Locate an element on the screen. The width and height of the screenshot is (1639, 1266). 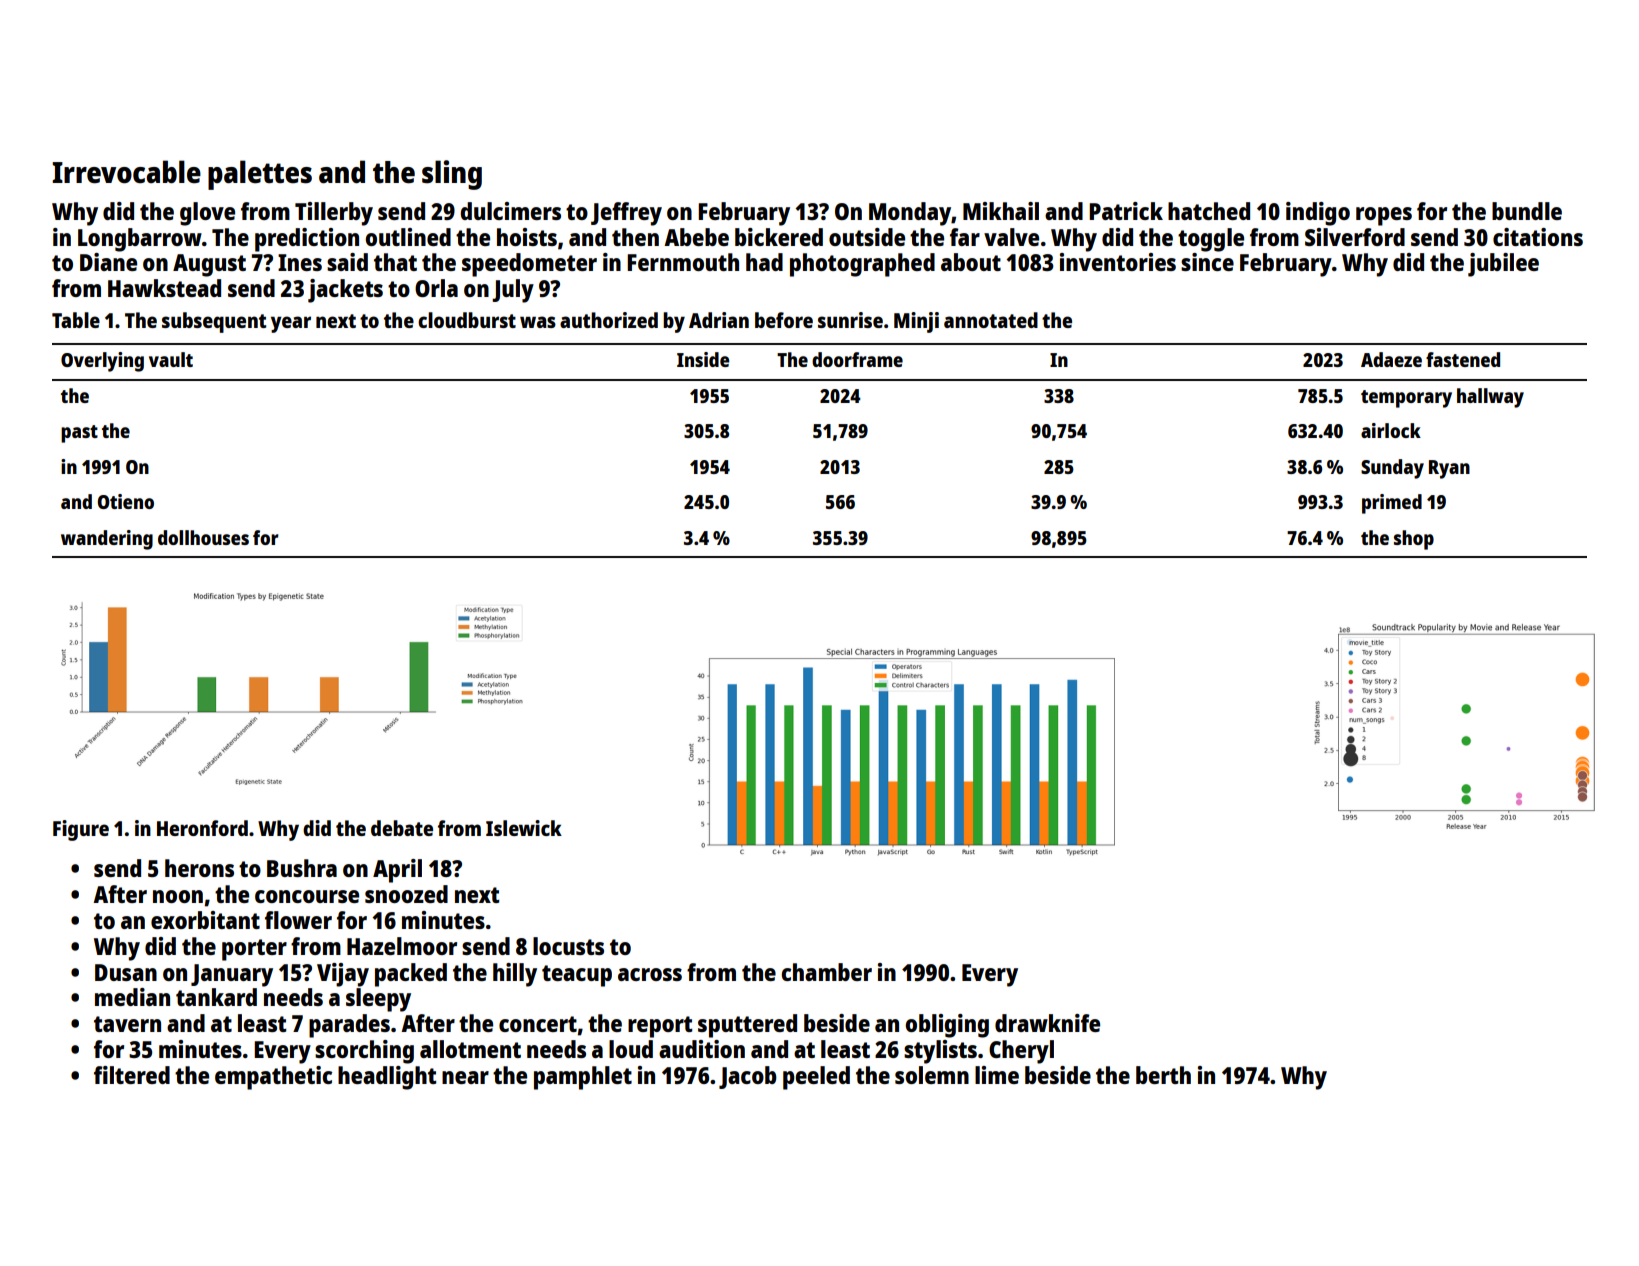
primed is located at coordinates (1392, 504).
